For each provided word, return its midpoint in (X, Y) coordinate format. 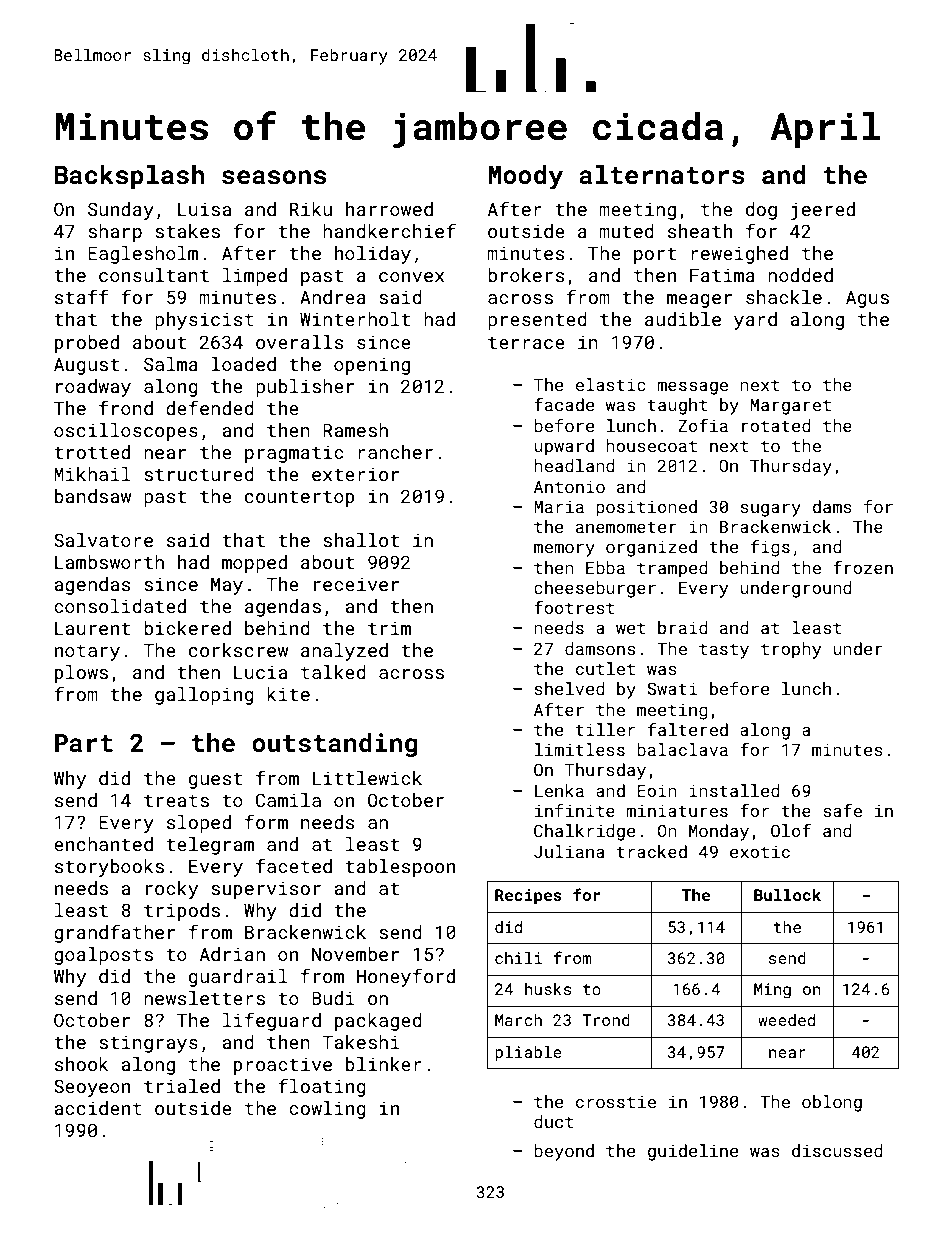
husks (548, 989)
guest (215, 781)
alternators (662, 175)
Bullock (787, 895)
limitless (580, 749)
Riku (311, 209)
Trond (606, 1020)
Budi (333, 998)
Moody (525, 177)
